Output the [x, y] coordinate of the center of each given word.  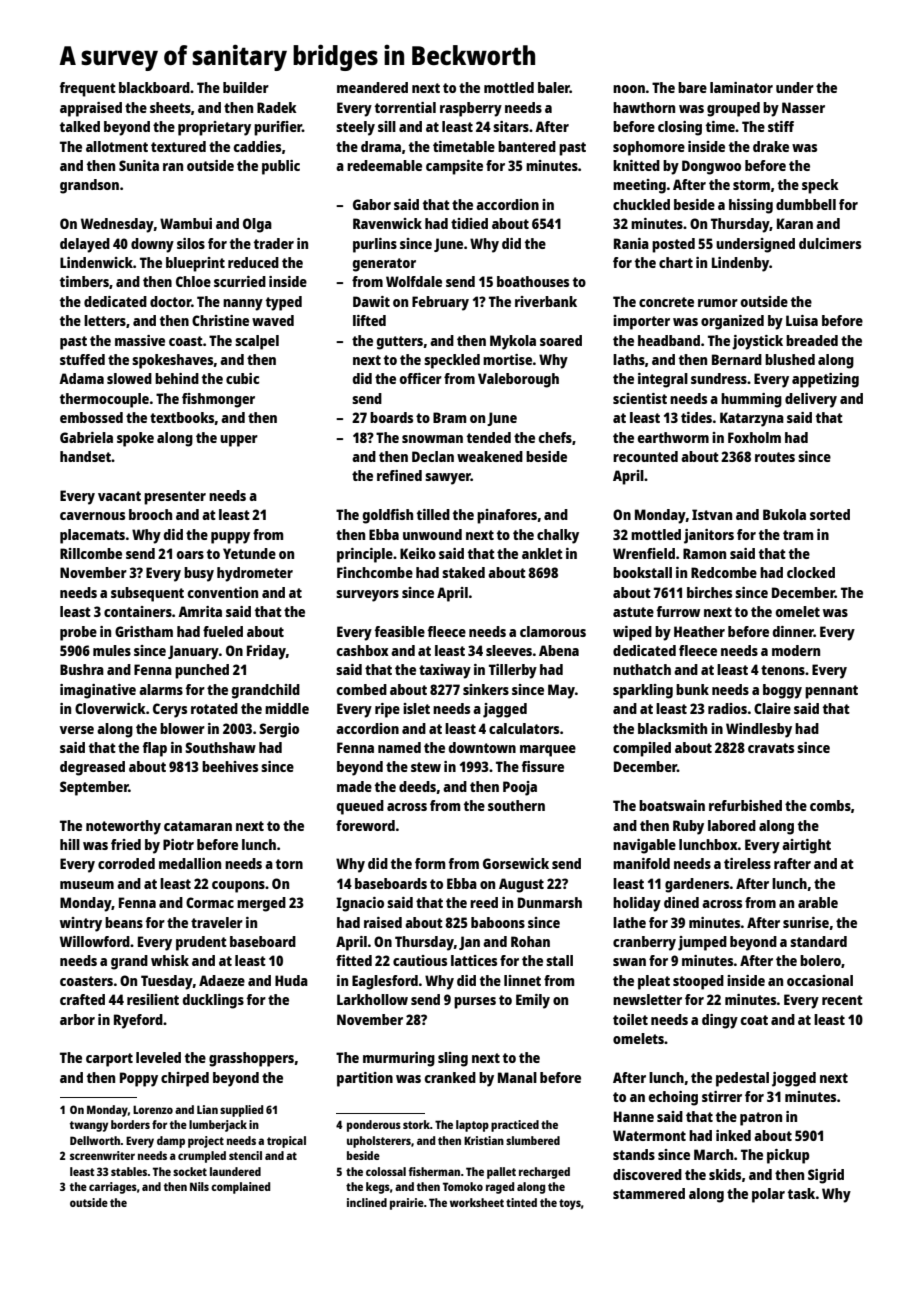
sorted [830, 514]
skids [725, 1174]
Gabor [372, 204]
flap [154, 749]
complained [240, 1188]
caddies [257, 146]
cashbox [363, 650]
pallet [501, 1173]
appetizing [825, 380]
